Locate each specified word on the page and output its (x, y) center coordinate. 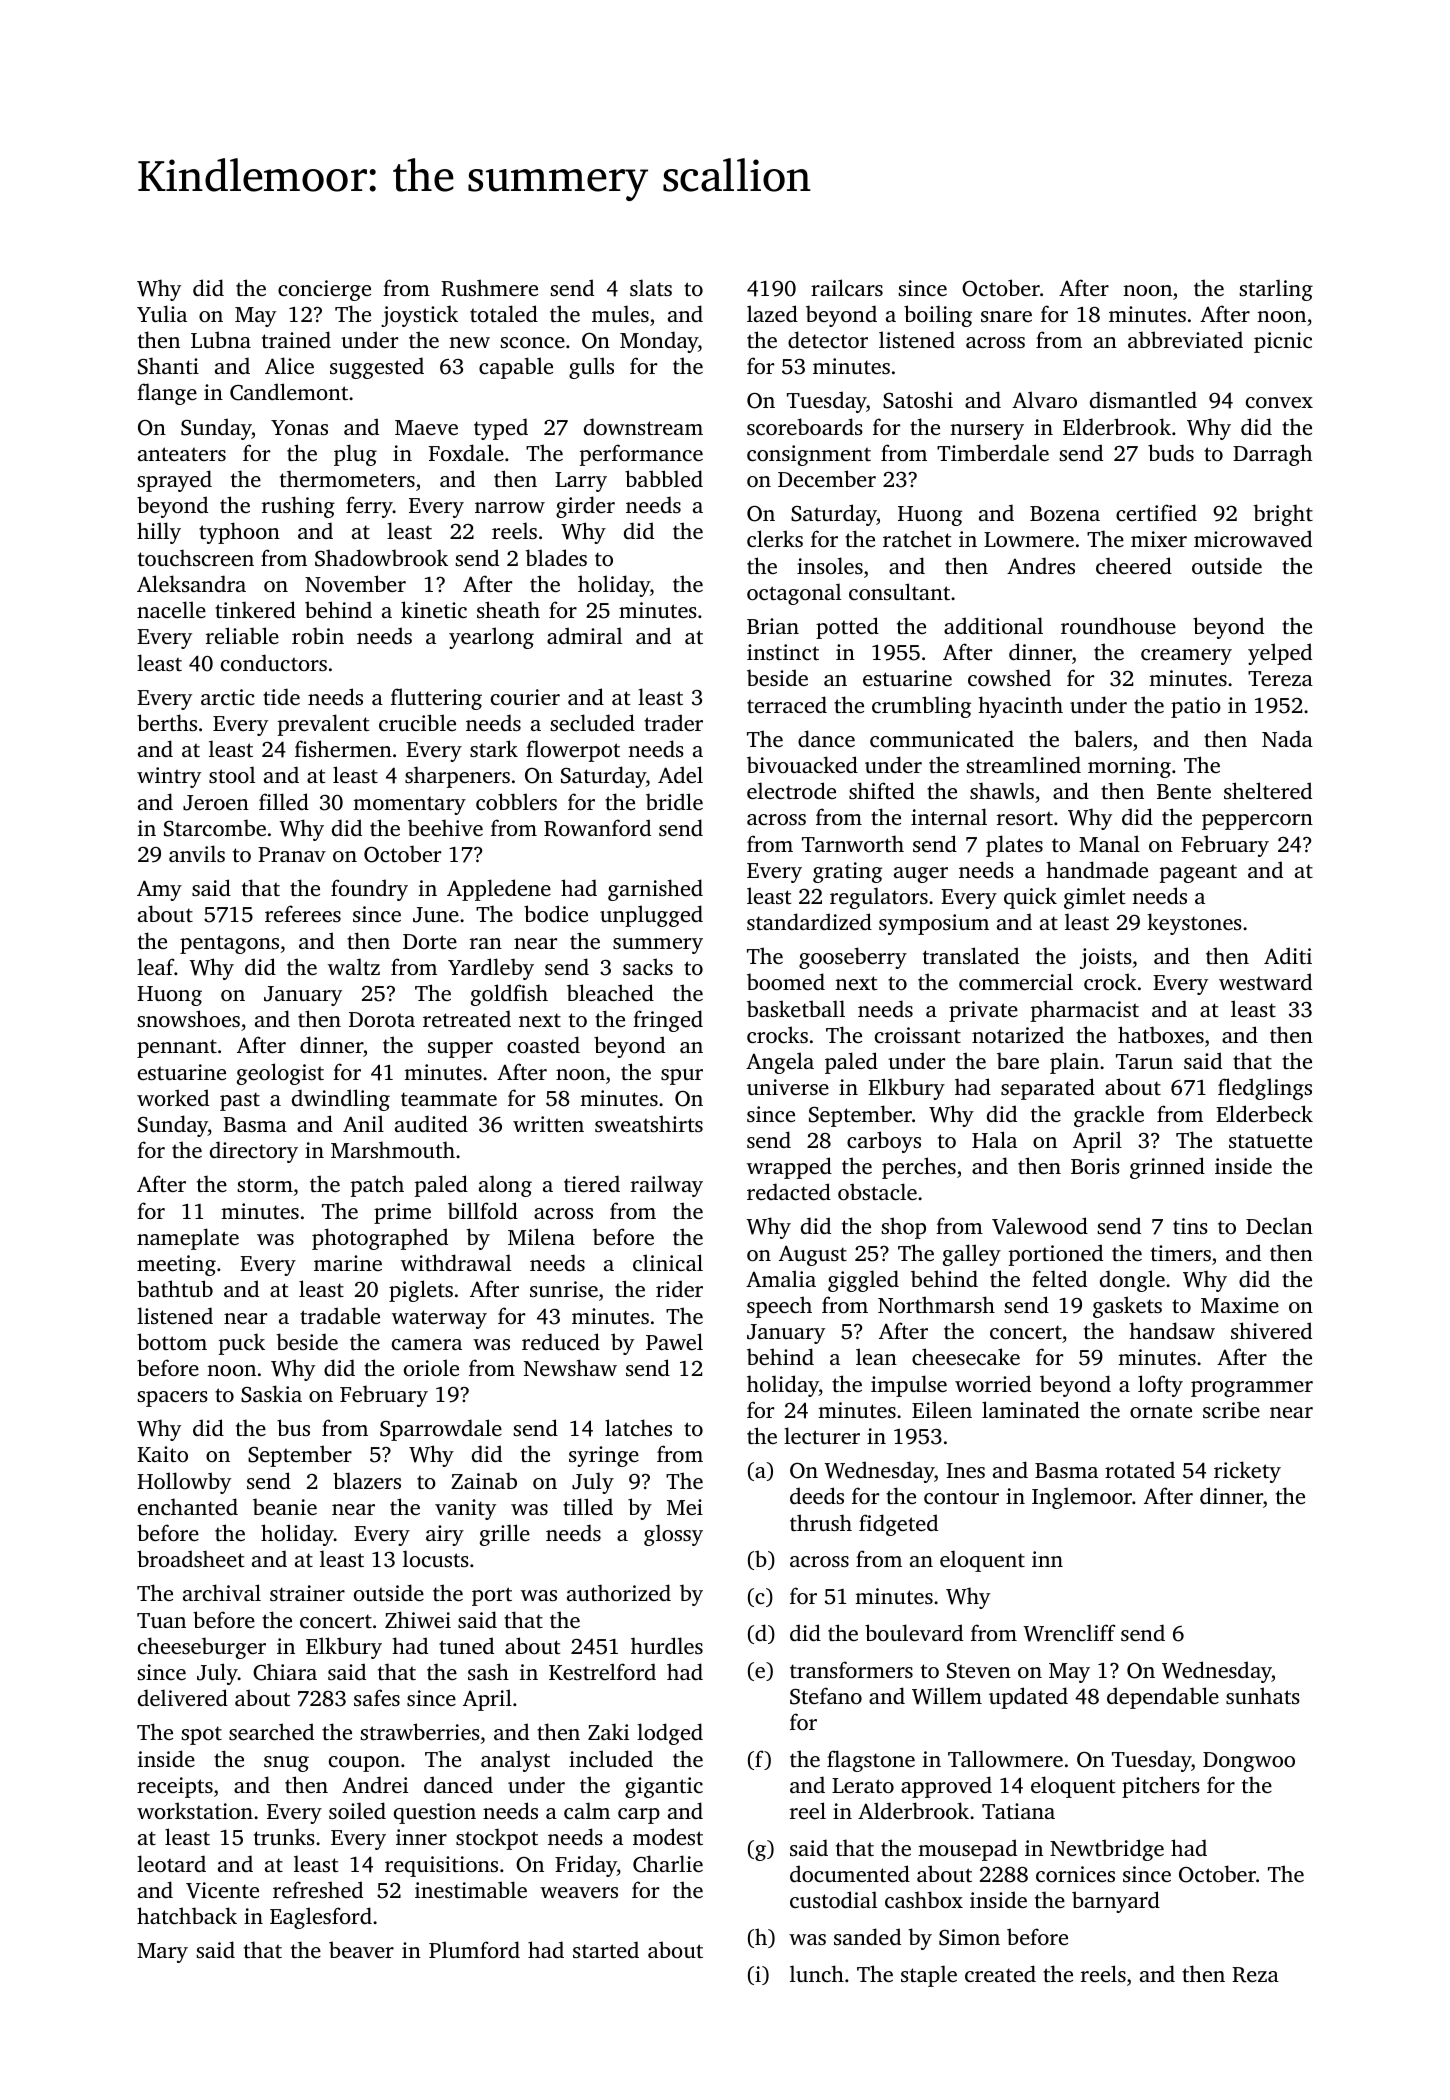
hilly (159, 533)
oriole (431, 1367)
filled (284, 801)
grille (505, 1535)
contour (961, 1497)
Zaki (608, 1731)
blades (556, 557)
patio (1196, 707)
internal (949, 816)
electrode (791, 790)
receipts (175, 1787)
